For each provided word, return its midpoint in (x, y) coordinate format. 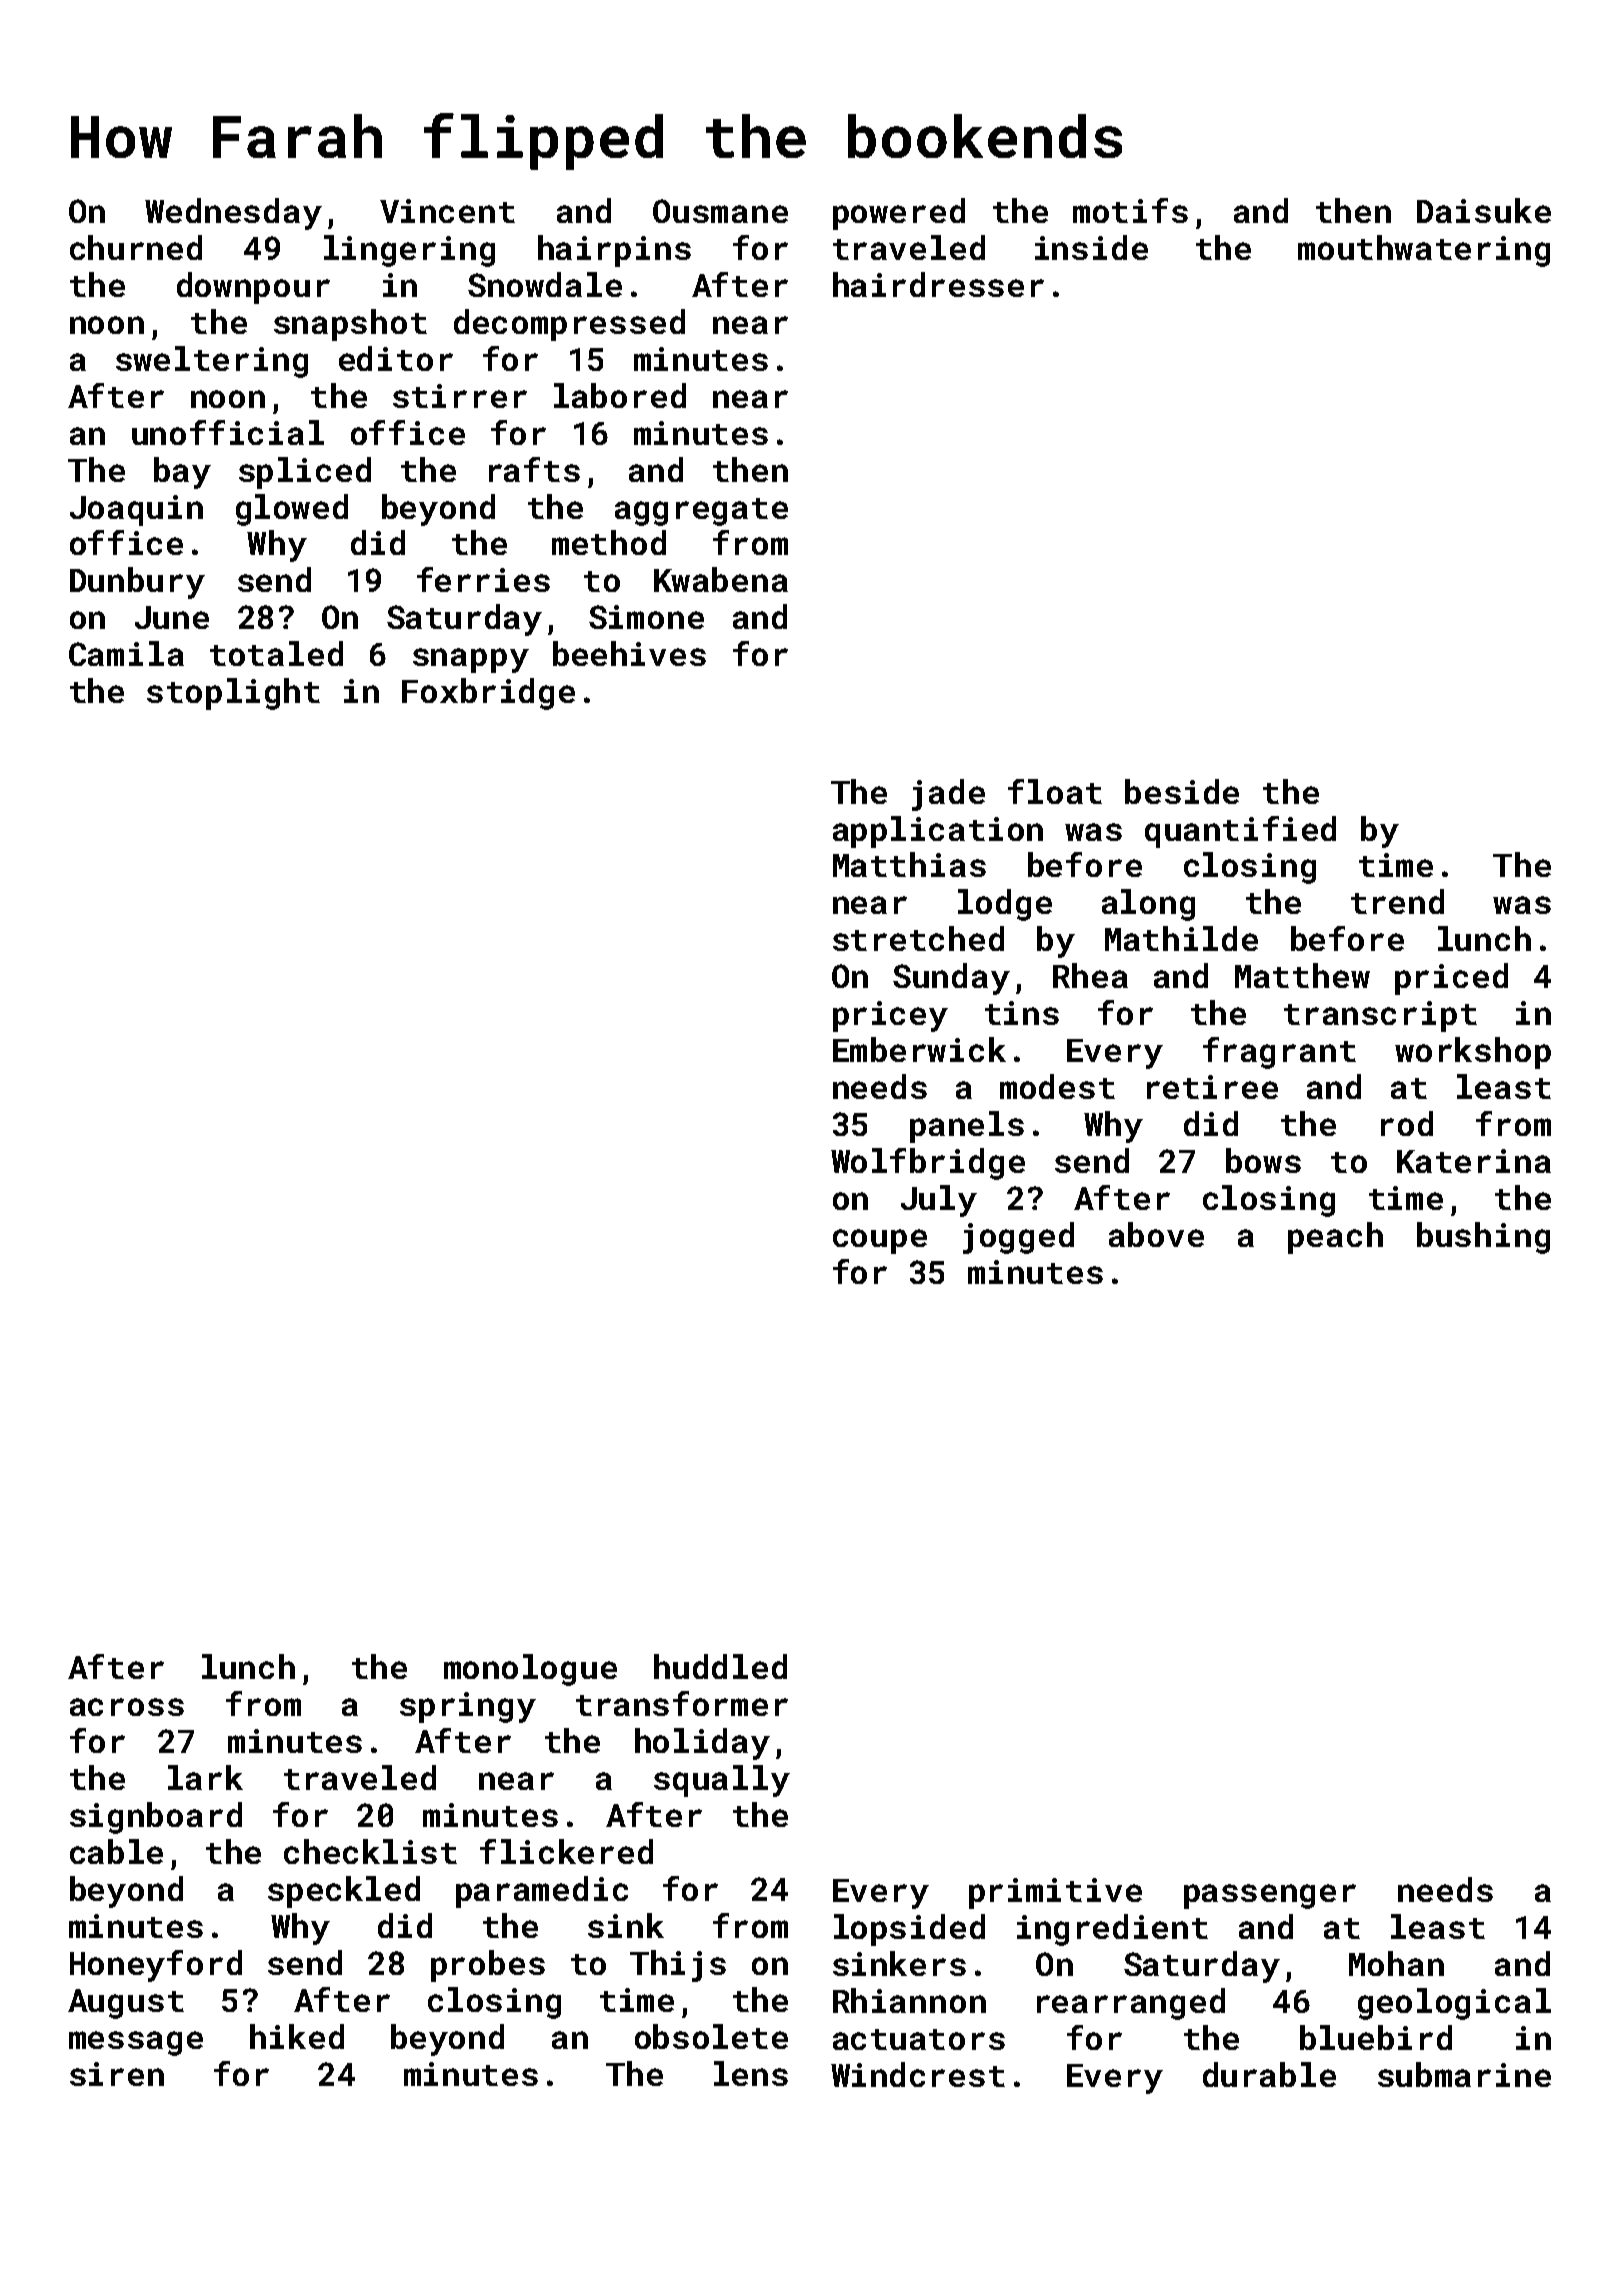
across (127, 1707)
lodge (1005, 905)
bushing (1483, 1238)
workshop (1473, 1053)
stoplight (233, 694)
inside (1091, 247)
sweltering (212, 362)
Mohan (1396, 1963)
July (939, 1201)
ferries (483, 579)
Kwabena (721, 579)
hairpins (614, 251)
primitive (1055, 1893)
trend (1397, 901)
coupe (880, 1241)
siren (117, 2074)
